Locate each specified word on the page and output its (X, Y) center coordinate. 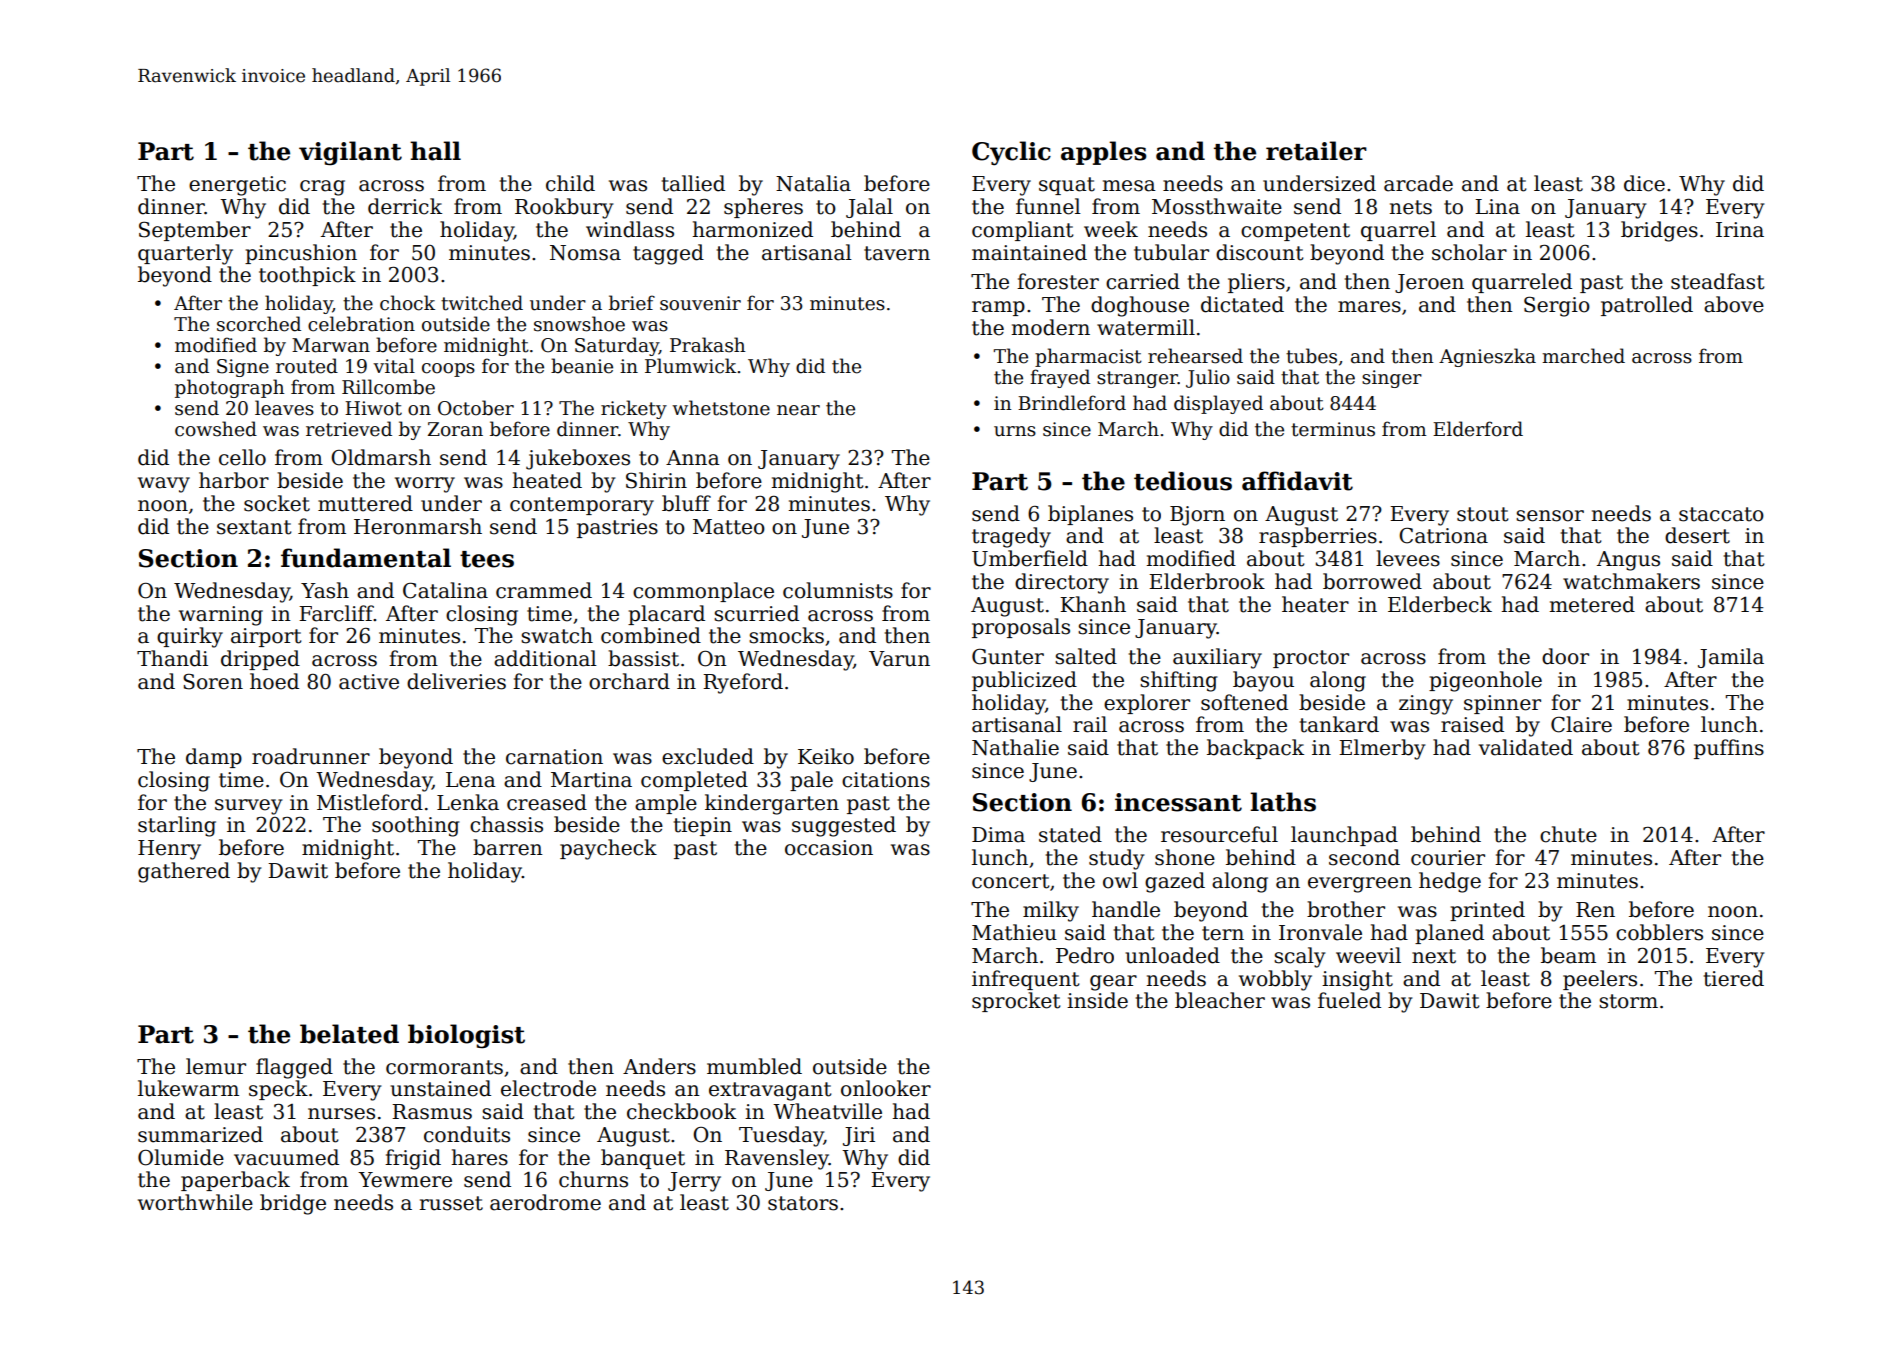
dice (1644, 183)
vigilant (350, 153)
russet (451, 1203)
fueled (1349, 1000)
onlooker (886, 1088)
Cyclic (1011, 153)
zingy (1426, 705)
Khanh (1093, 604)
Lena (471, 780)
